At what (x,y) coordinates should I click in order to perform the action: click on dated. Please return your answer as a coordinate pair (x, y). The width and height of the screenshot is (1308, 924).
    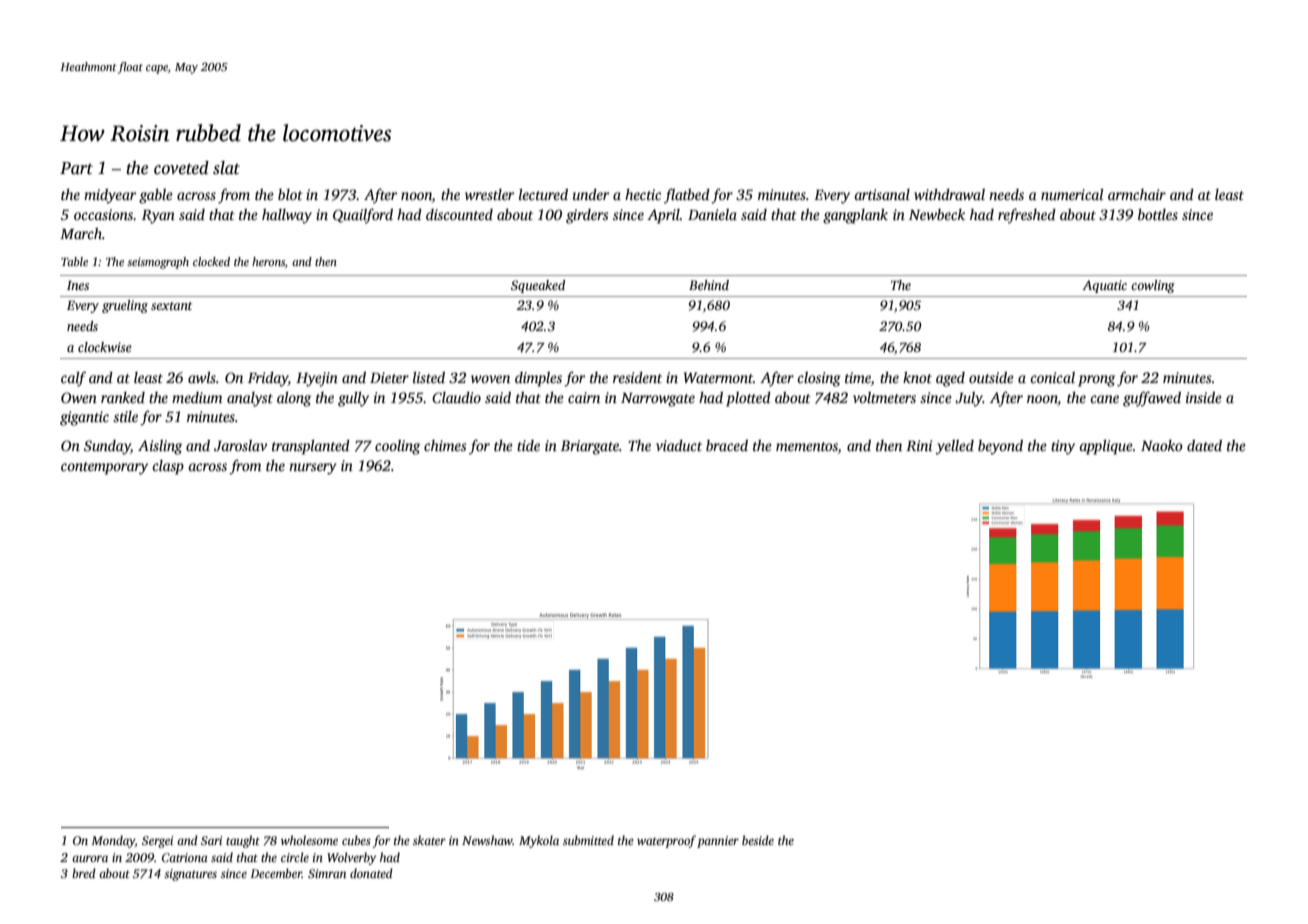
    Looking at the image, I should click on (1204, 445).
